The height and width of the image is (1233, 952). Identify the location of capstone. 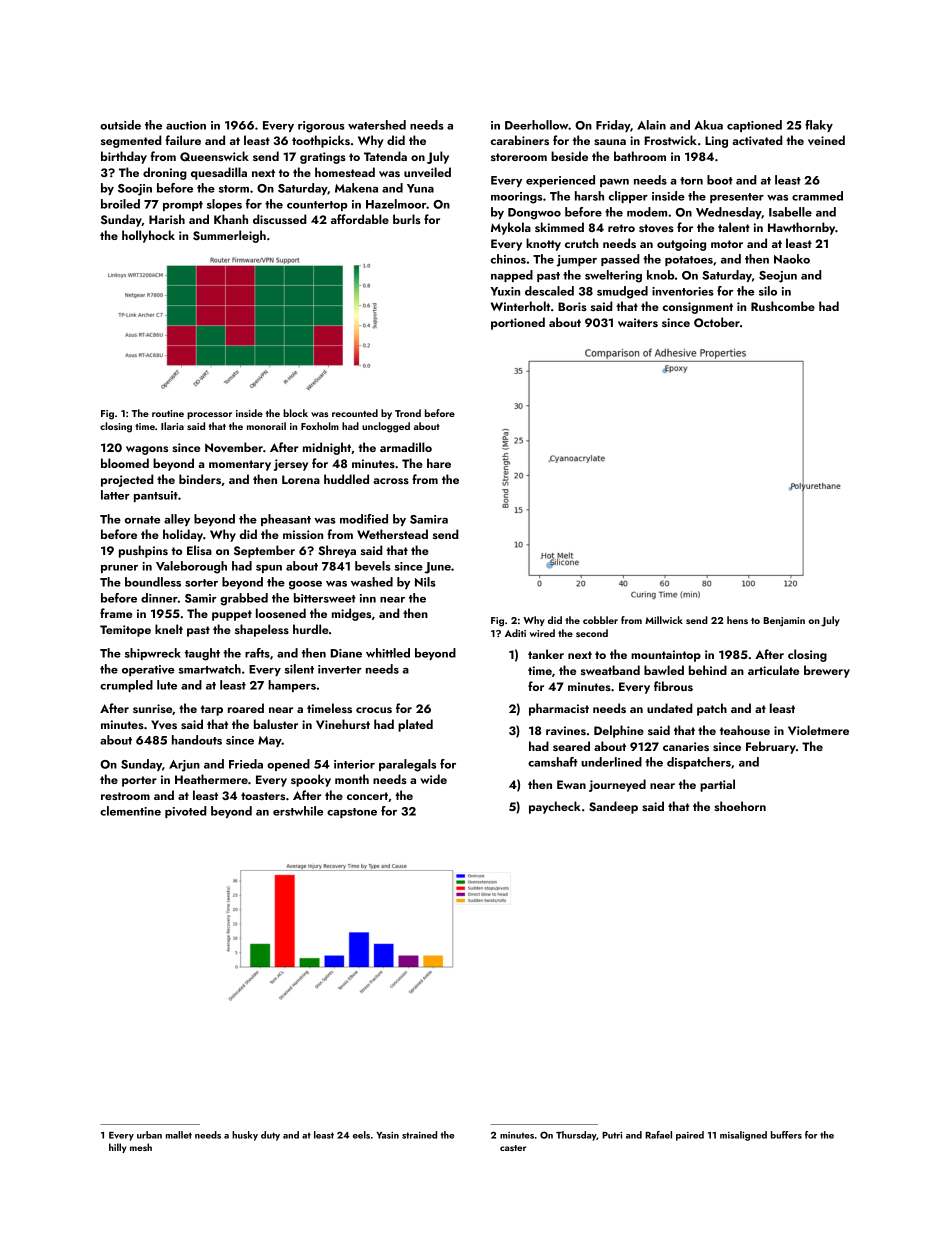
(352, 813).
